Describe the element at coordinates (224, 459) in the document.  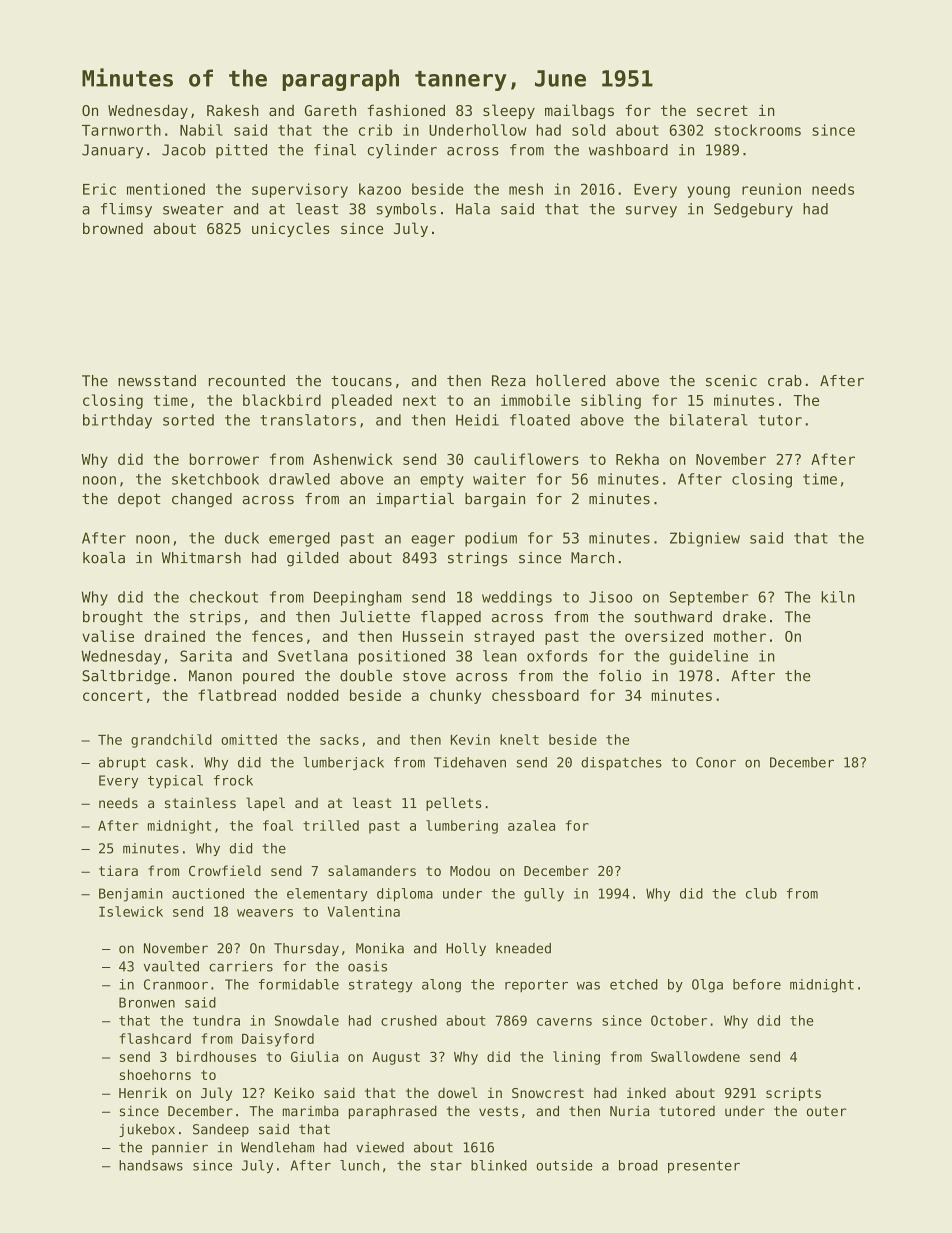
I see `borrower` at that location.
